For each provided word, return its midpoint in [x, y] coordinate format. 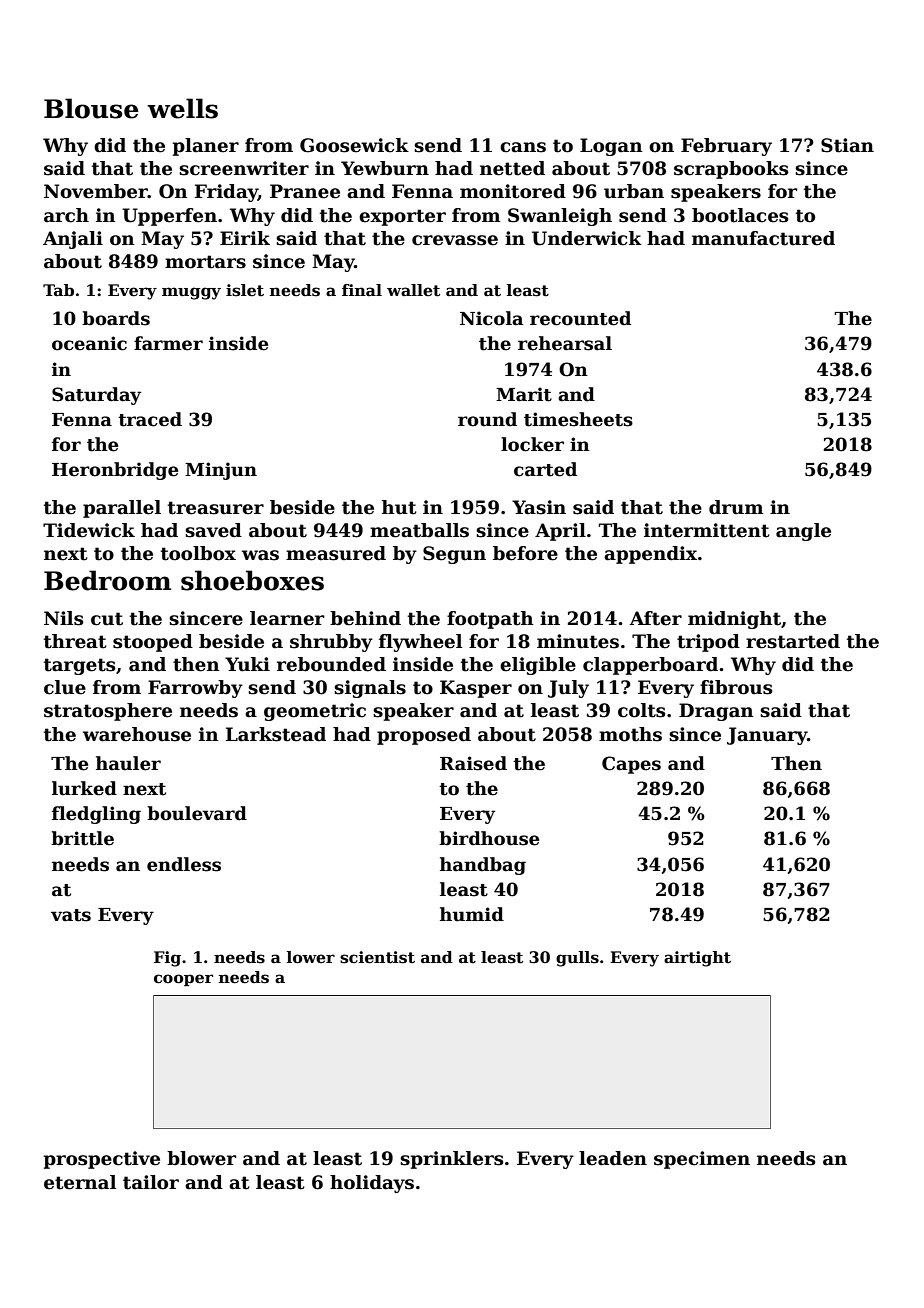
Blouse [91, 108]
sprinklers [451, 1160]
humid [472, 914]
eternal [80, 1182]
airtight [697, 959]
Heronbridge [115, 471]
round [487, 419]
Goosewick [354, 145]
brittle [82, 838]
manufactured [763, 238]
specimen [702, 1160]
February [726, 147]
